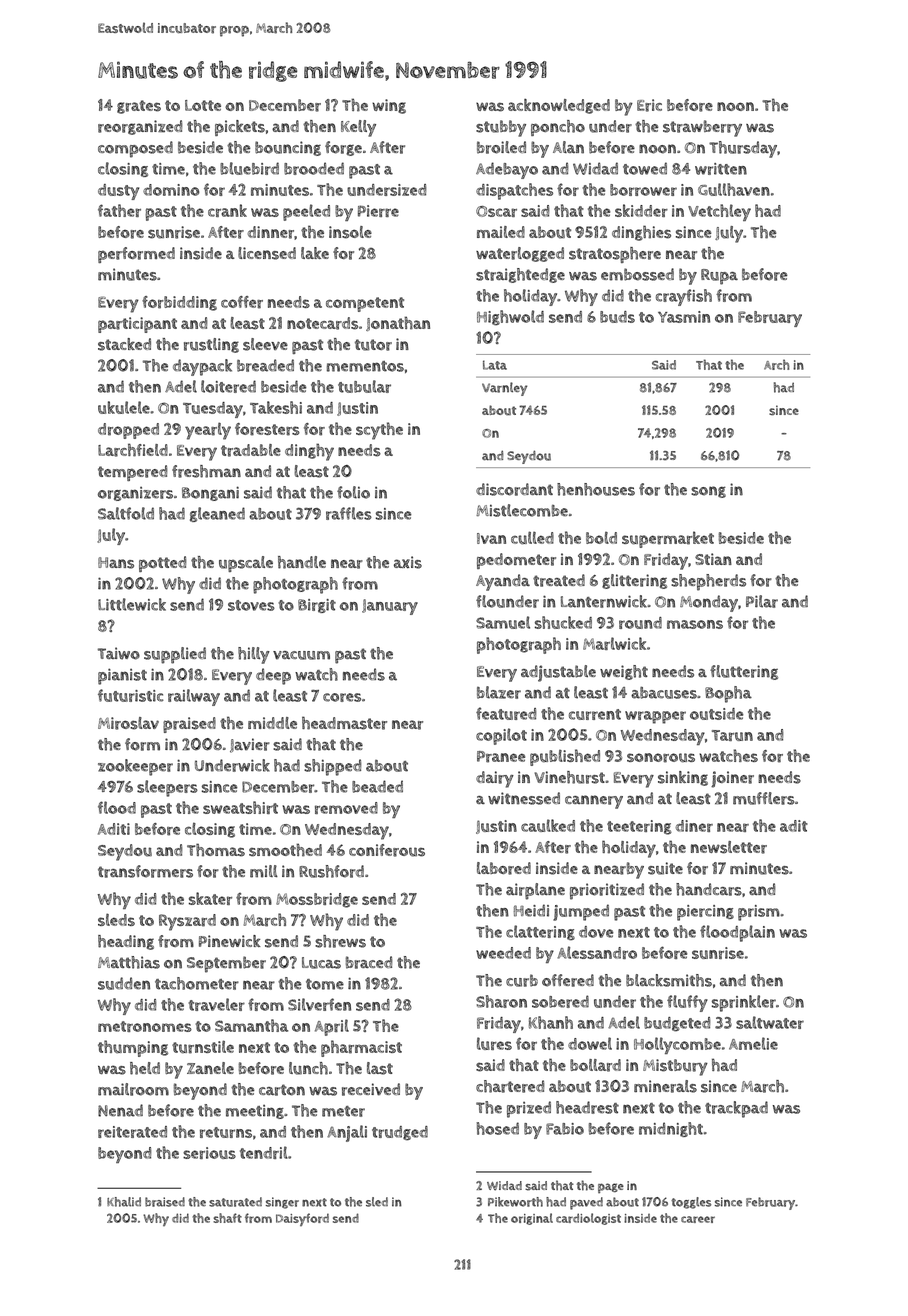  I want to click on zookeeper, so click(135, 767).
